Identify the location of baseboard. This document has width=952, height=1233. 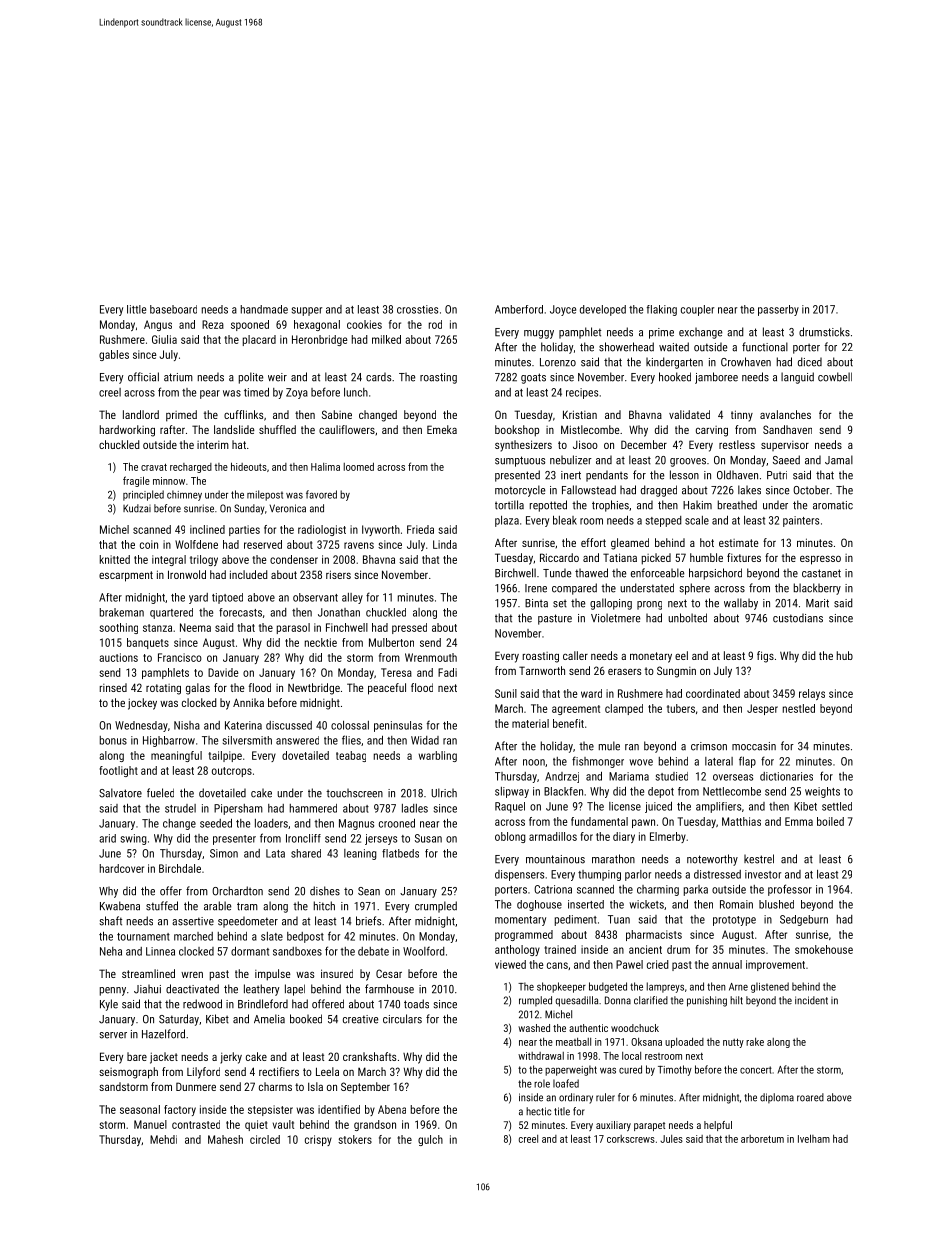
(173, 309).
